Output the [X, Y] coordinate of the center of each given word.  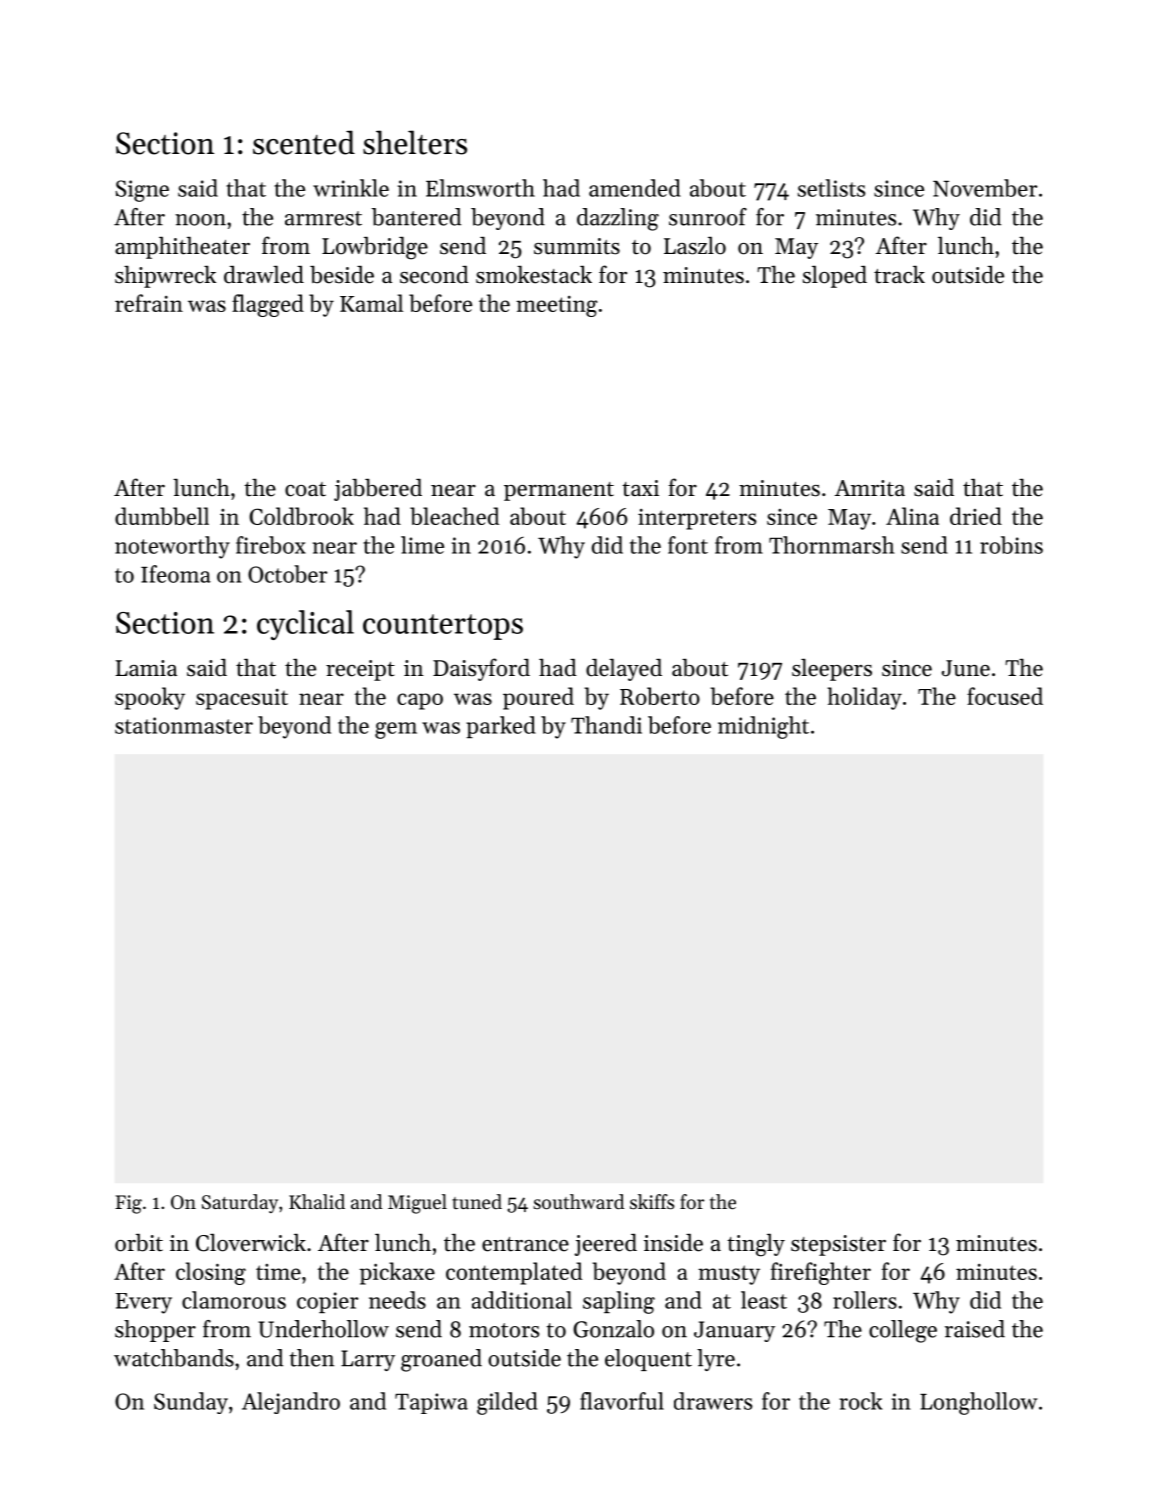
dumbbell [162, 516]
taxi [640, 488]
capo [420, 701]
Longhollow [978, 1403]
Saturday [240, 1203]
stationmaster [184, 725]
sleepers [832, 669]
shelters [415, 142]
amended [635, 188]
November [985, 188]
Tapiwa [431, 1403]
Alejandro [291, 1403]
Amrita [870, 488]
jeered [605, 1244]
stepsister [838, 1245]
